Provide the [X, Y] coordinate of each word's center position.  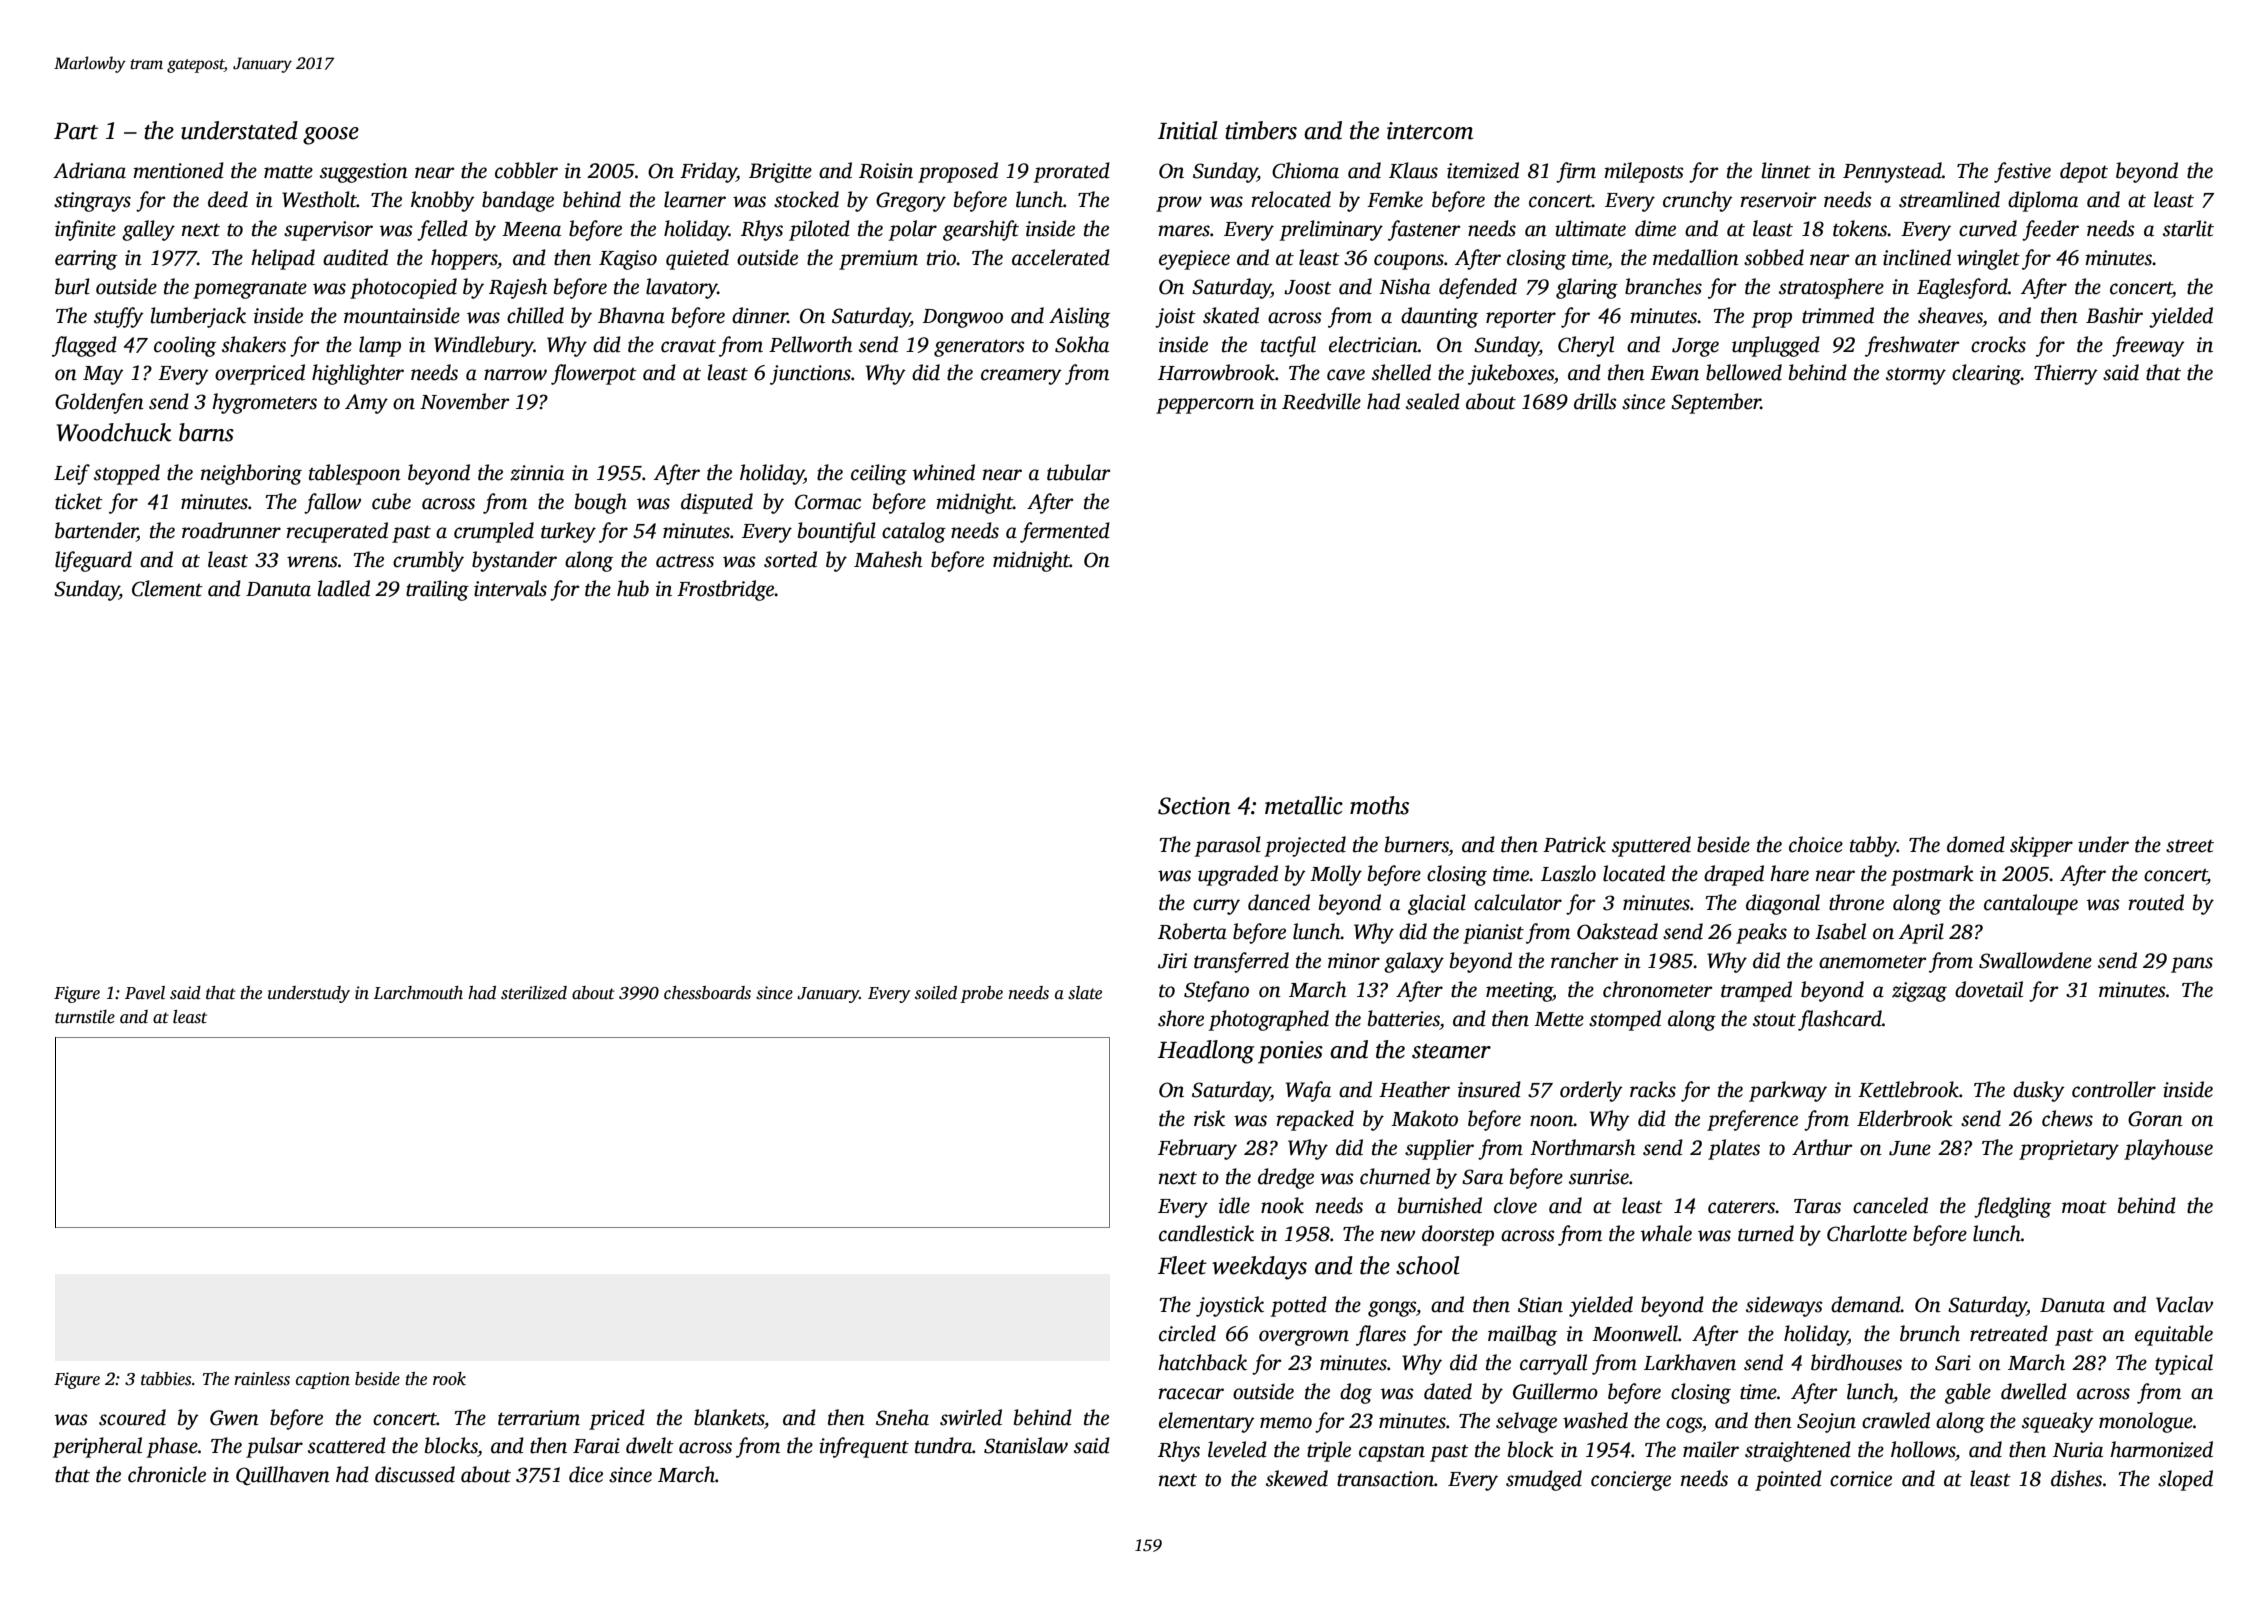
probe [981, 994]
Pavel [145, 993]
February [1197, 1149]
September [1716, 403]
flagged [84, 346]
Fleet [1182, 1265]
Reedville [1321, 401]
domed [1976, 844]
